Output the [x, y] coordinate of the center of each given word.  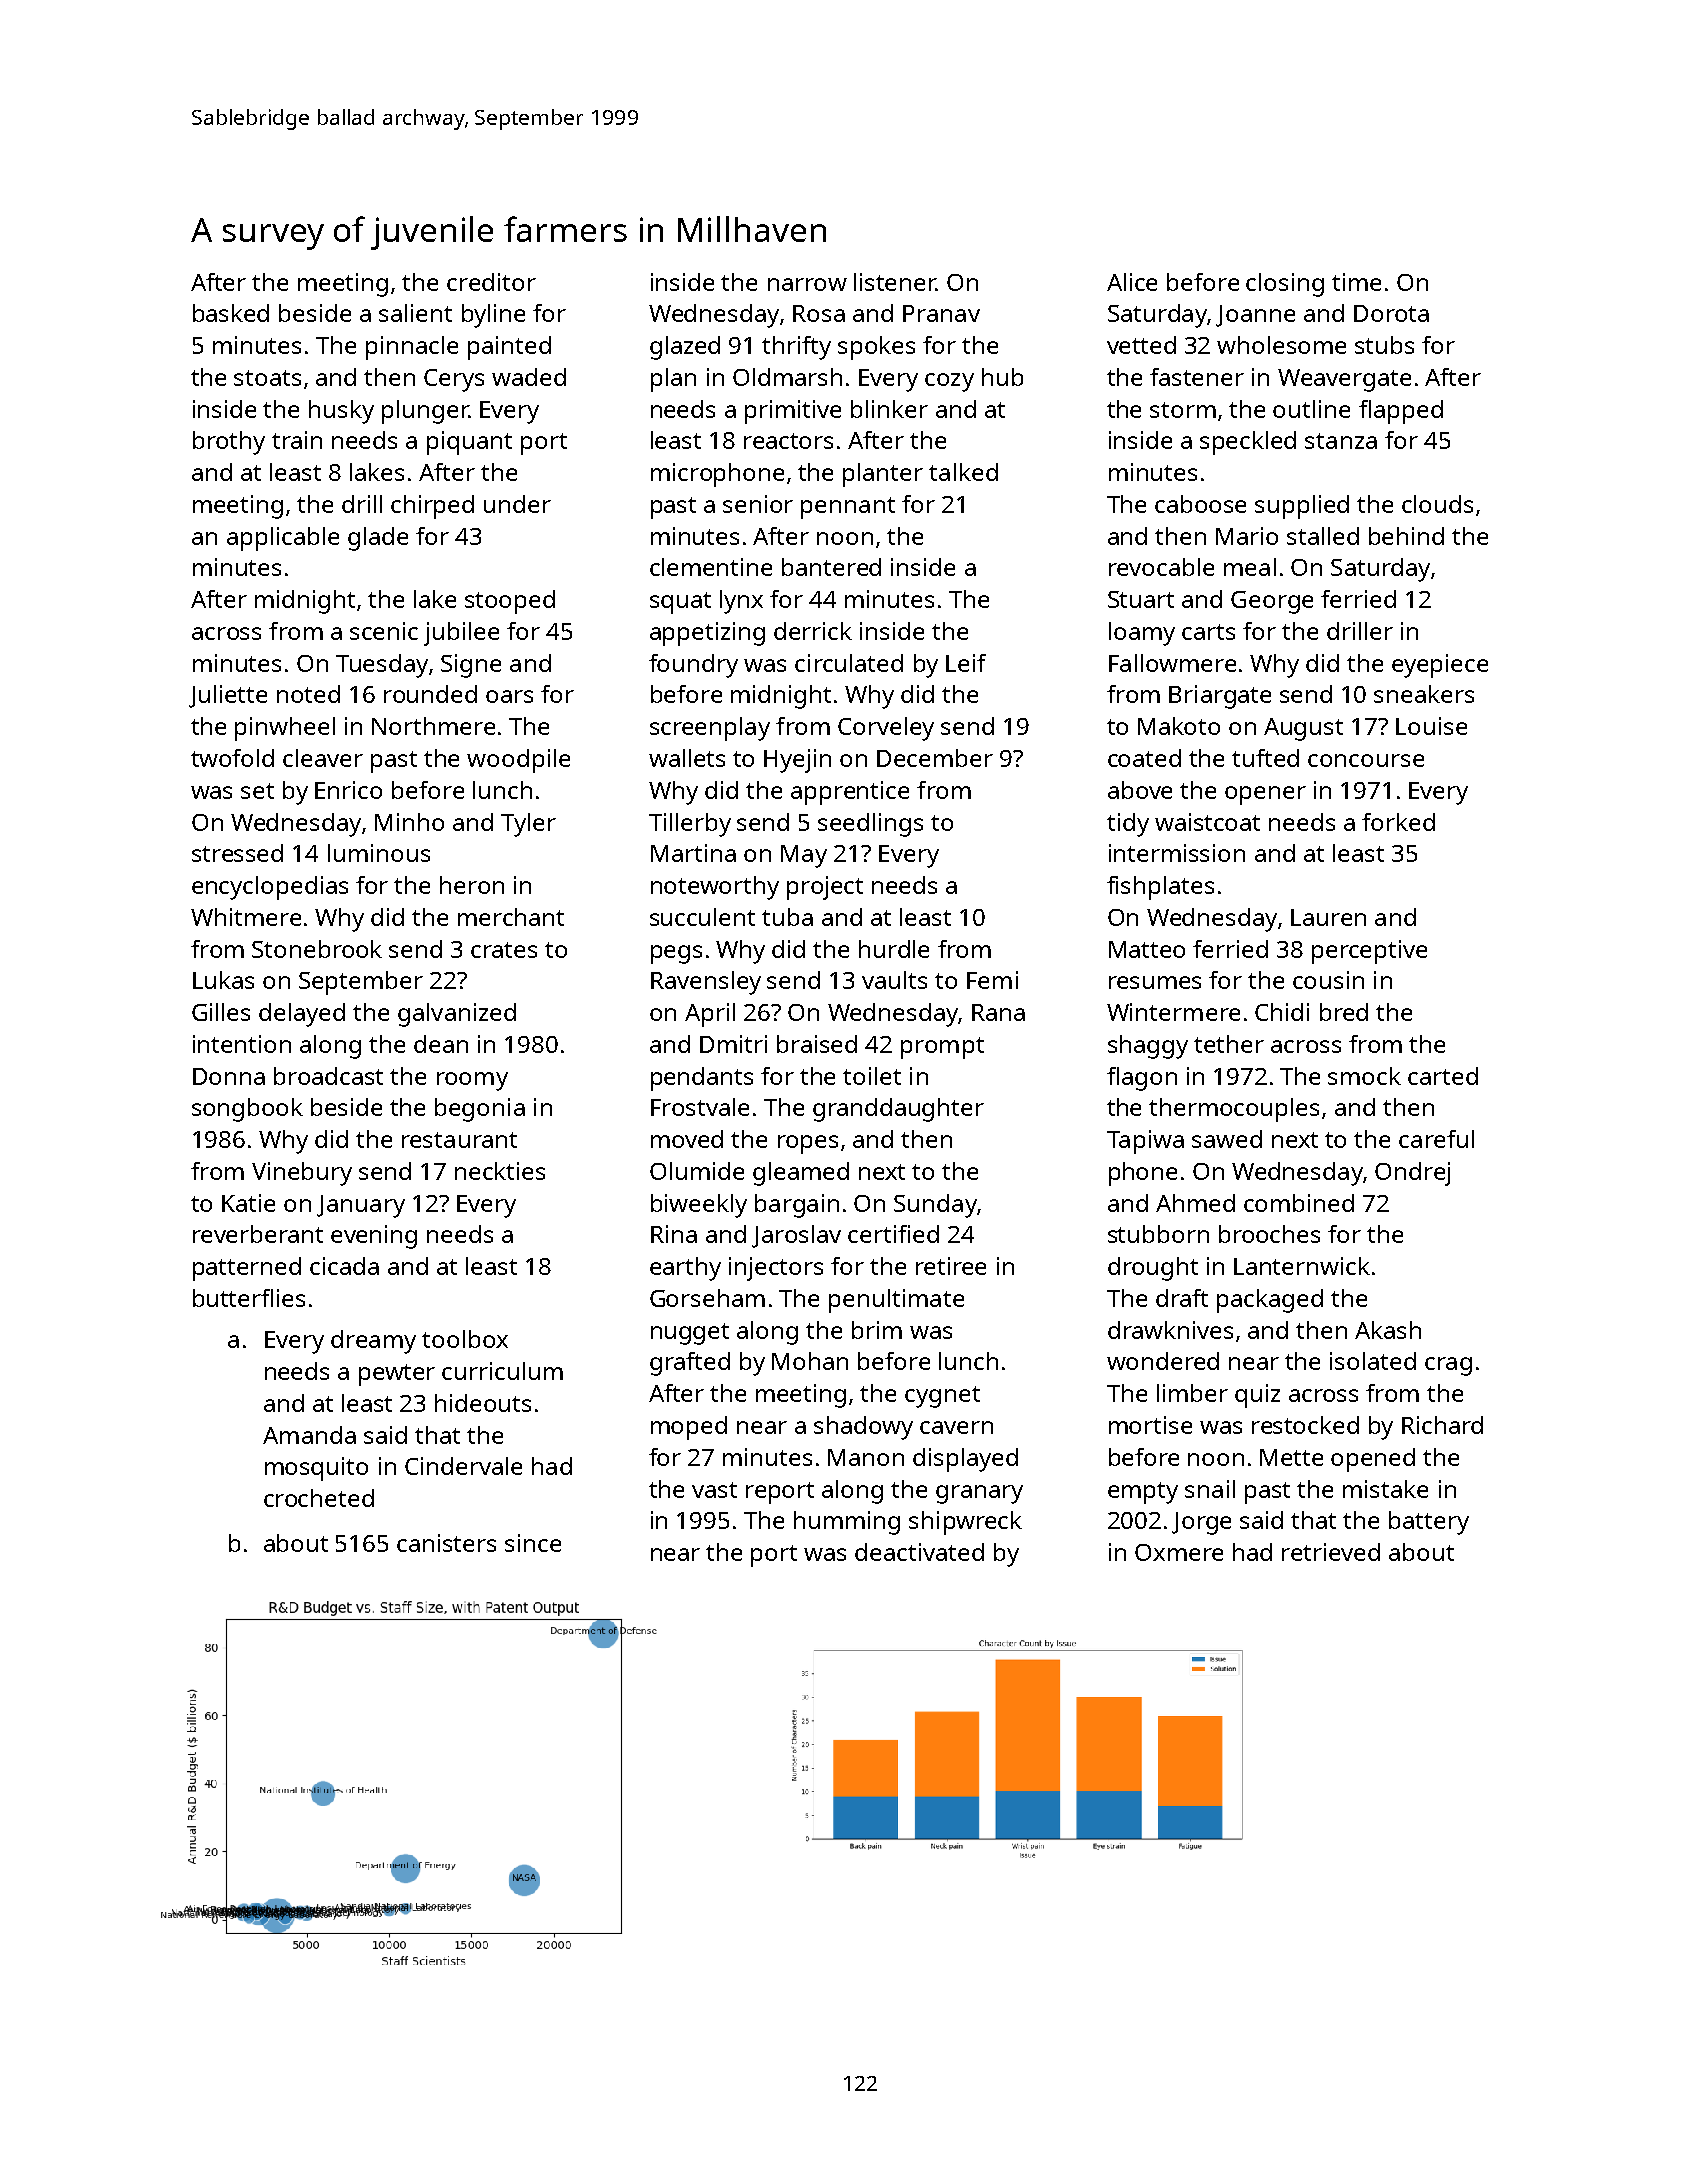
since [533, 1543]
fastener [1197, 377]
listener [895, 282]
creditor [491, 282]
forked [1398, 822]
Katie [248, 1203]
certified [893, 1234]
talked [963, 472]
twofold [232, 758]
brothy [229, 443]
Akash [1388, 1330]
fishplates [1160, 888]
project [825, 888]
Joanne [1255, 316]
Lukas [223, 980]
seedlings [870, 825]
